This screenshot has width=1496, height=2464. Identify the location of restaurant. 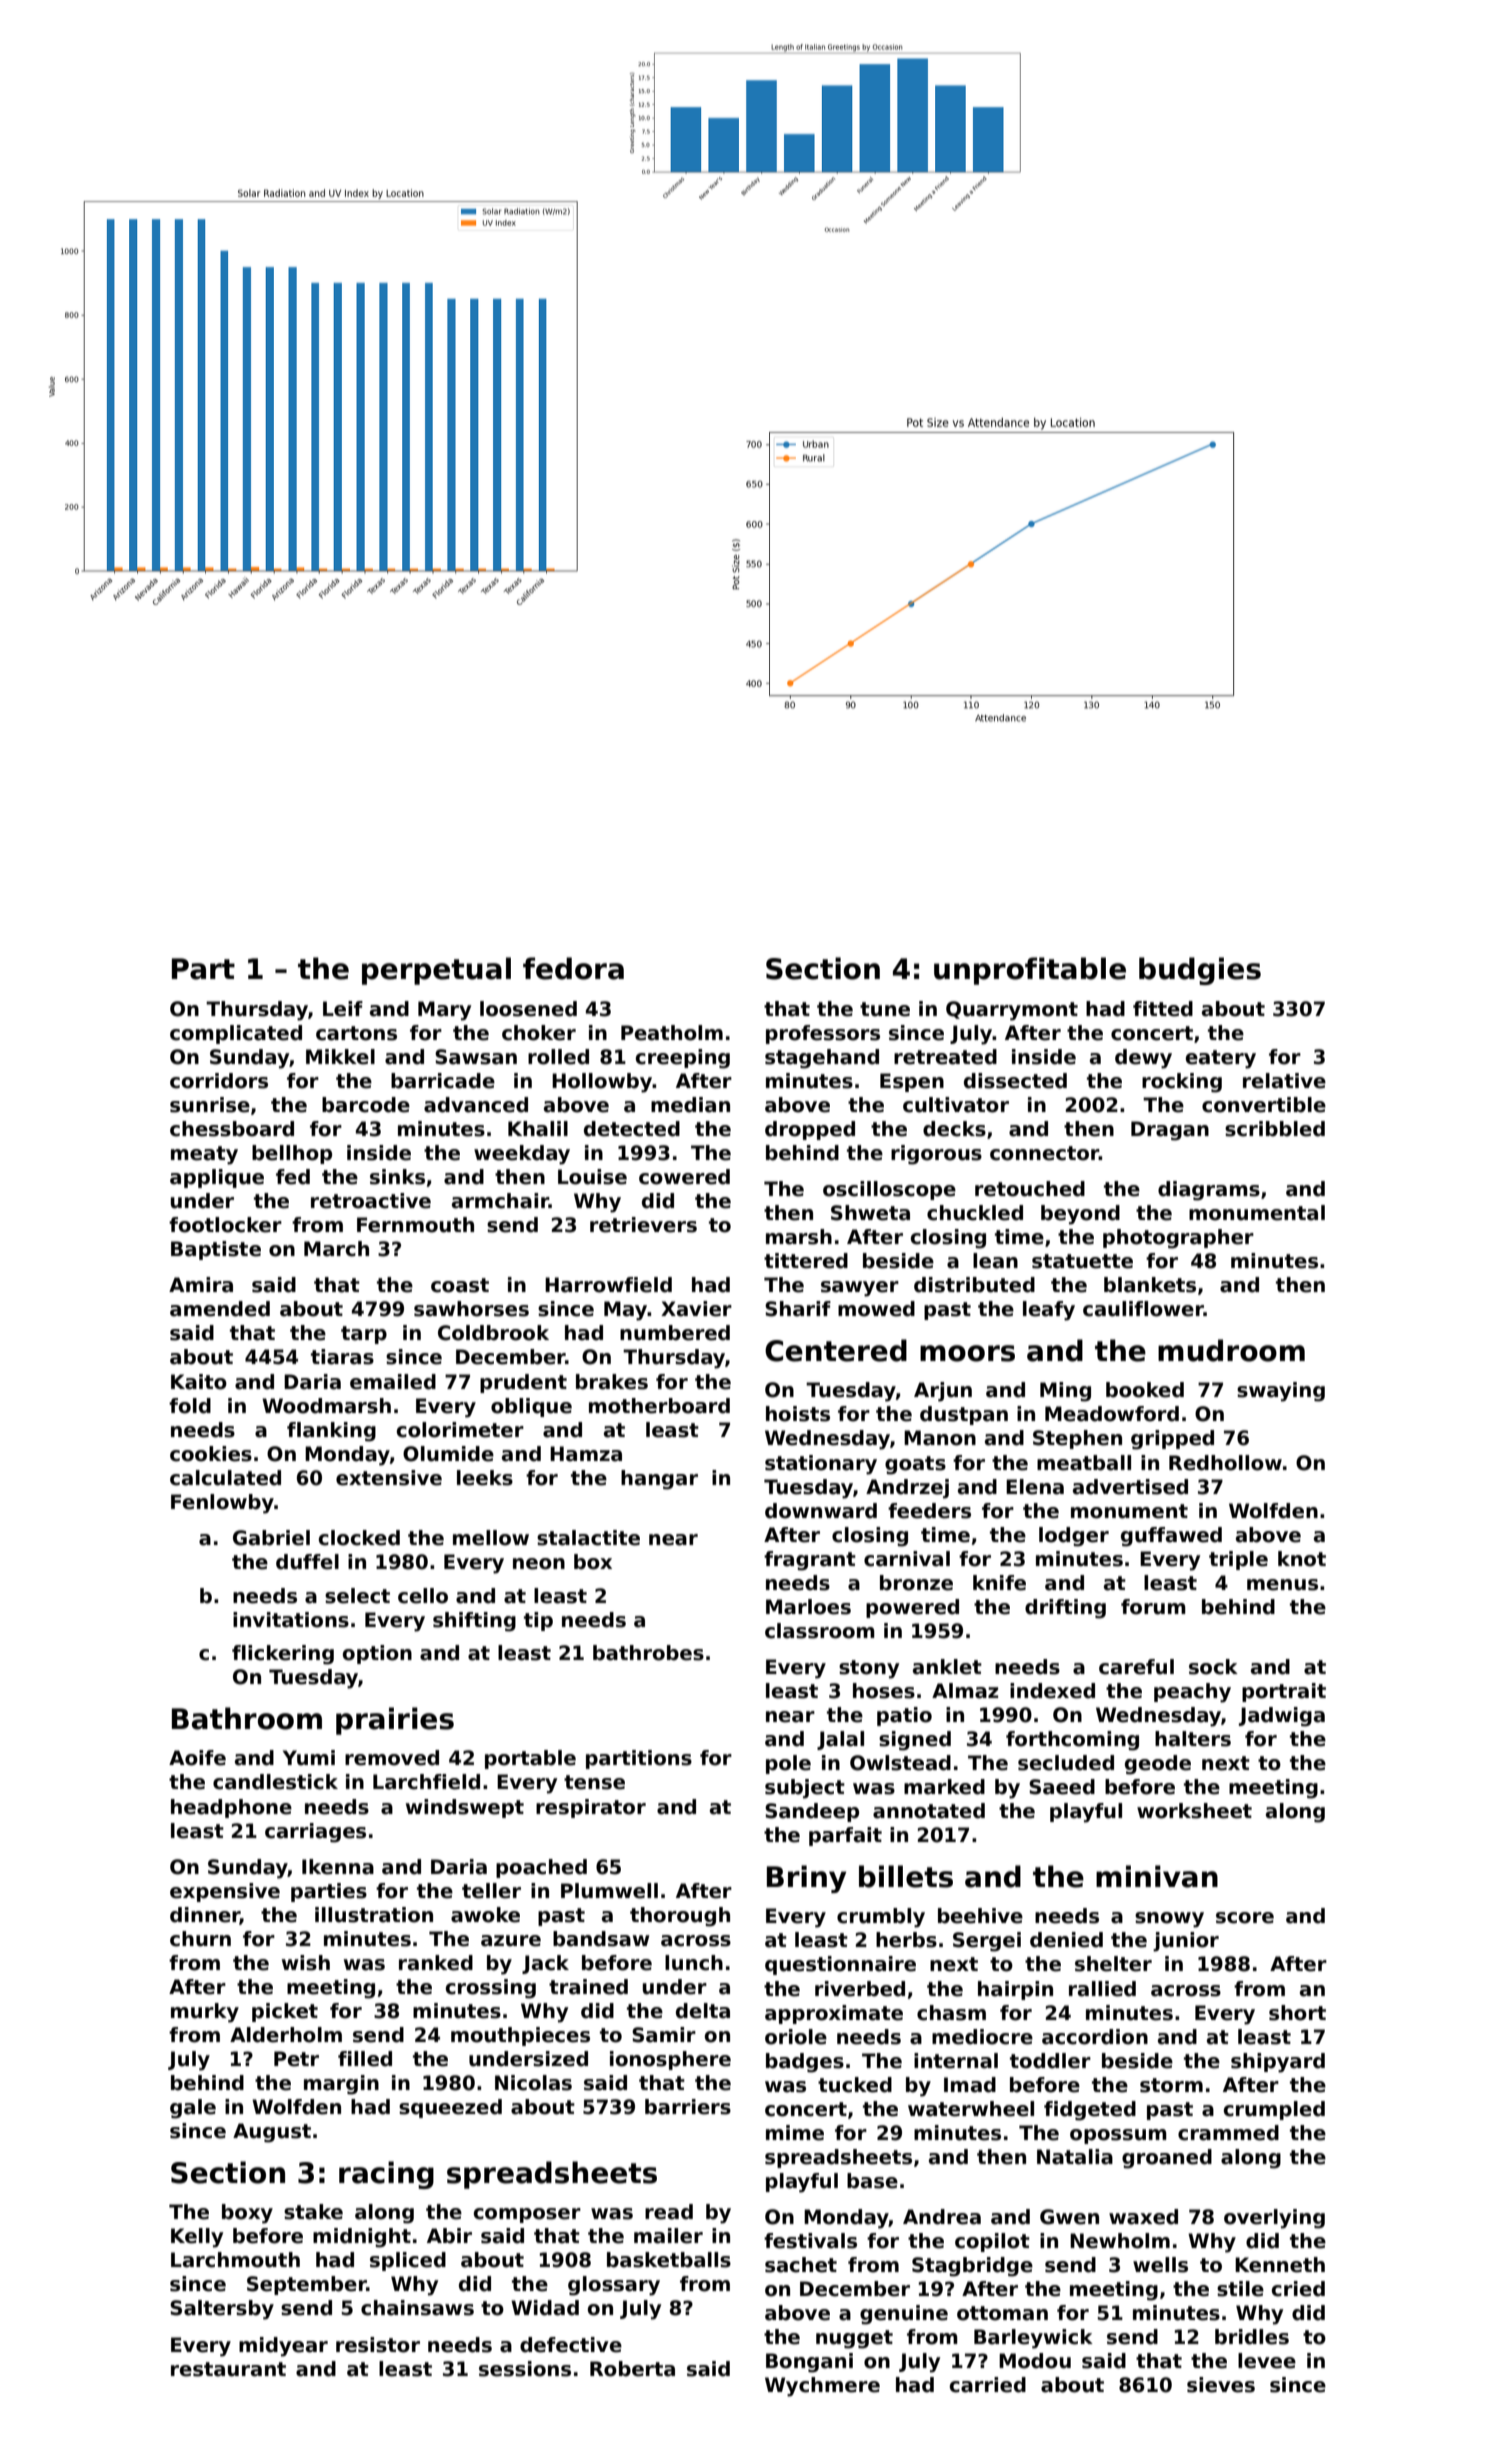
(228, 2369).
